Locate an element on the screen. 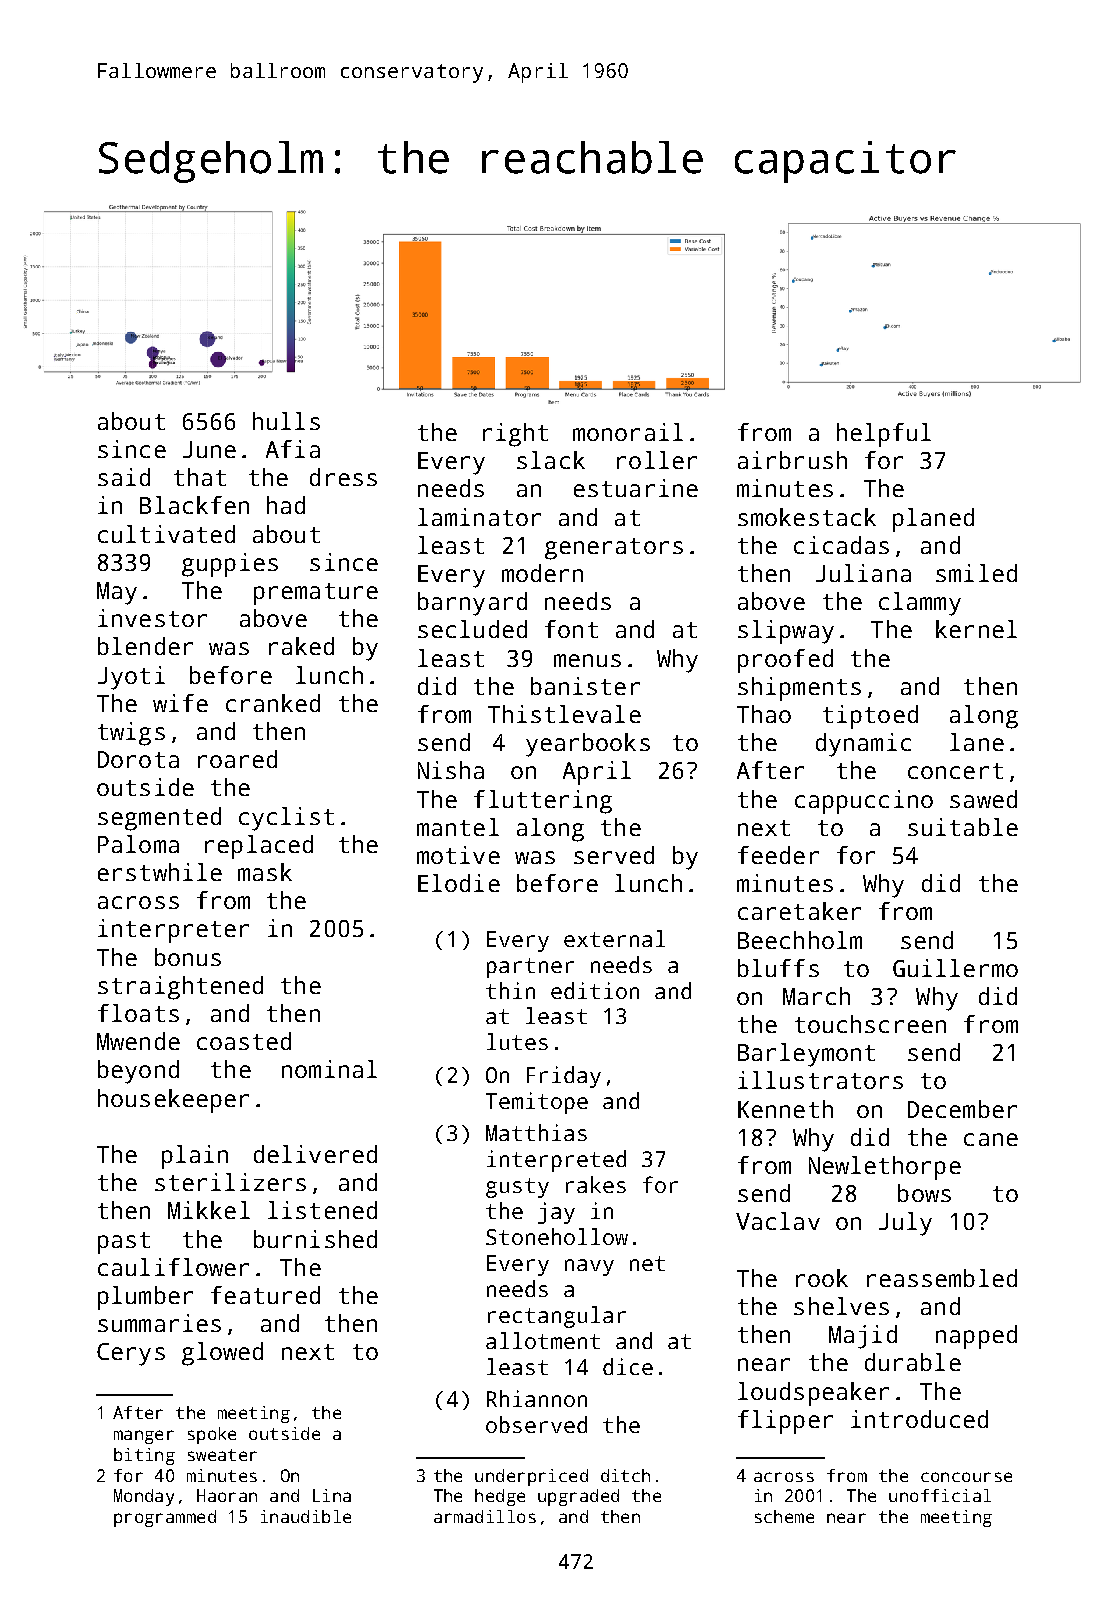  armadillos is located at coordinates (485, 1516).
